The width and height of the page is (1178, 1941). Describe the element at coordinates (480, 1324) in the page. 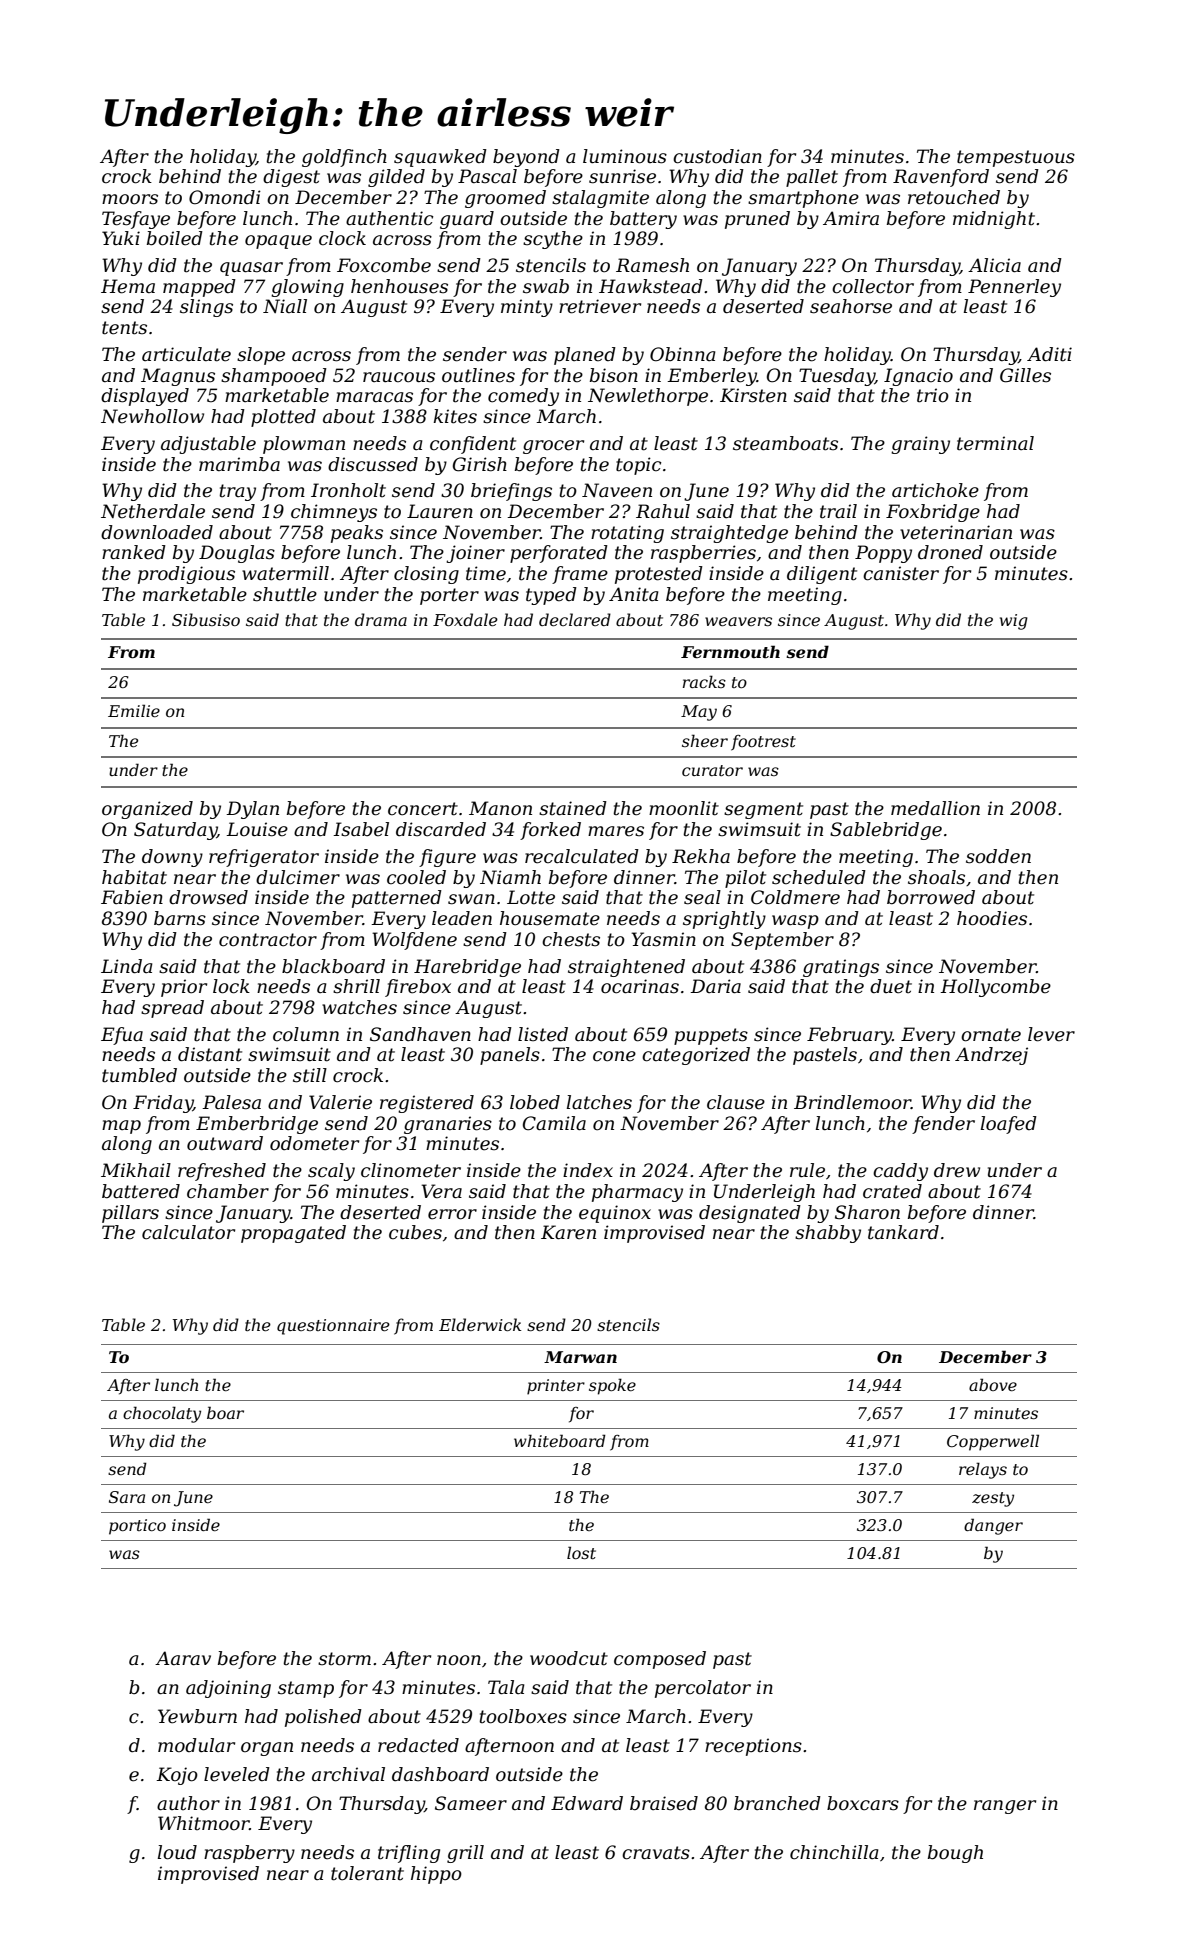

I see `Elderwick` at that location.
